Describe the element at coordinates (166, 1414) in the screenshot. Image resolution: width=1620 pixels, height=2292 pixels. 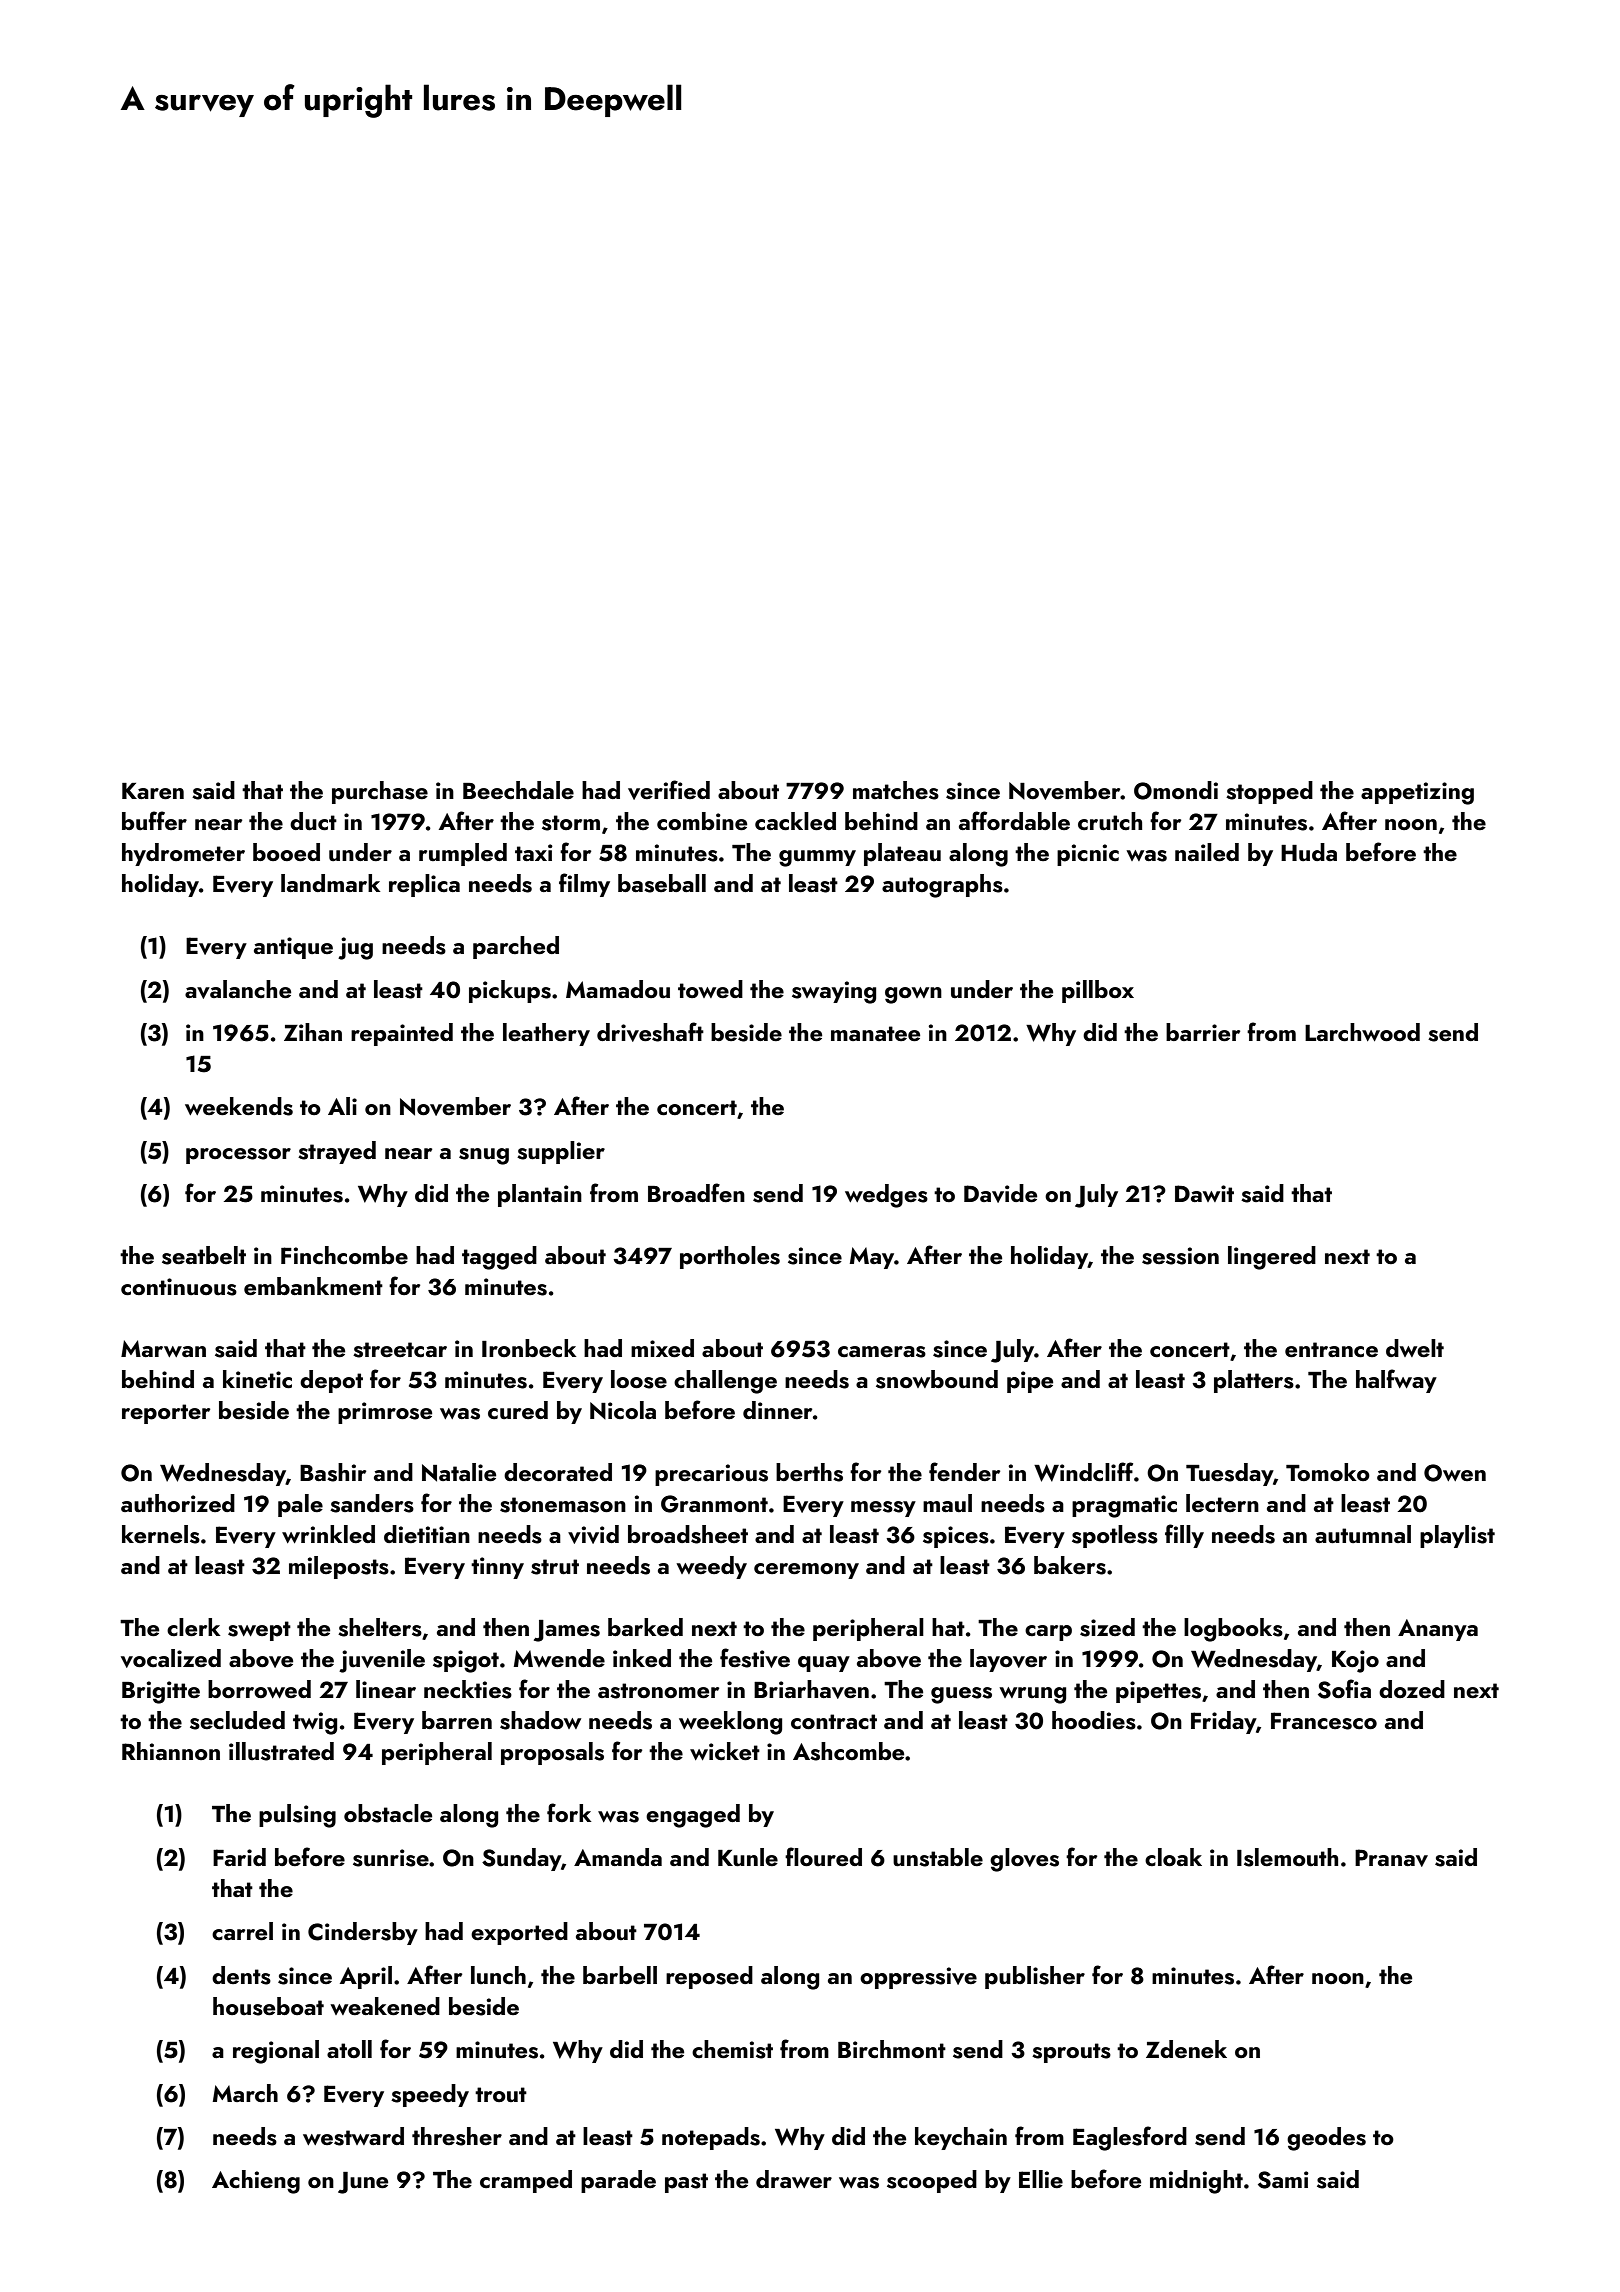
I see `reporter` at that location.
